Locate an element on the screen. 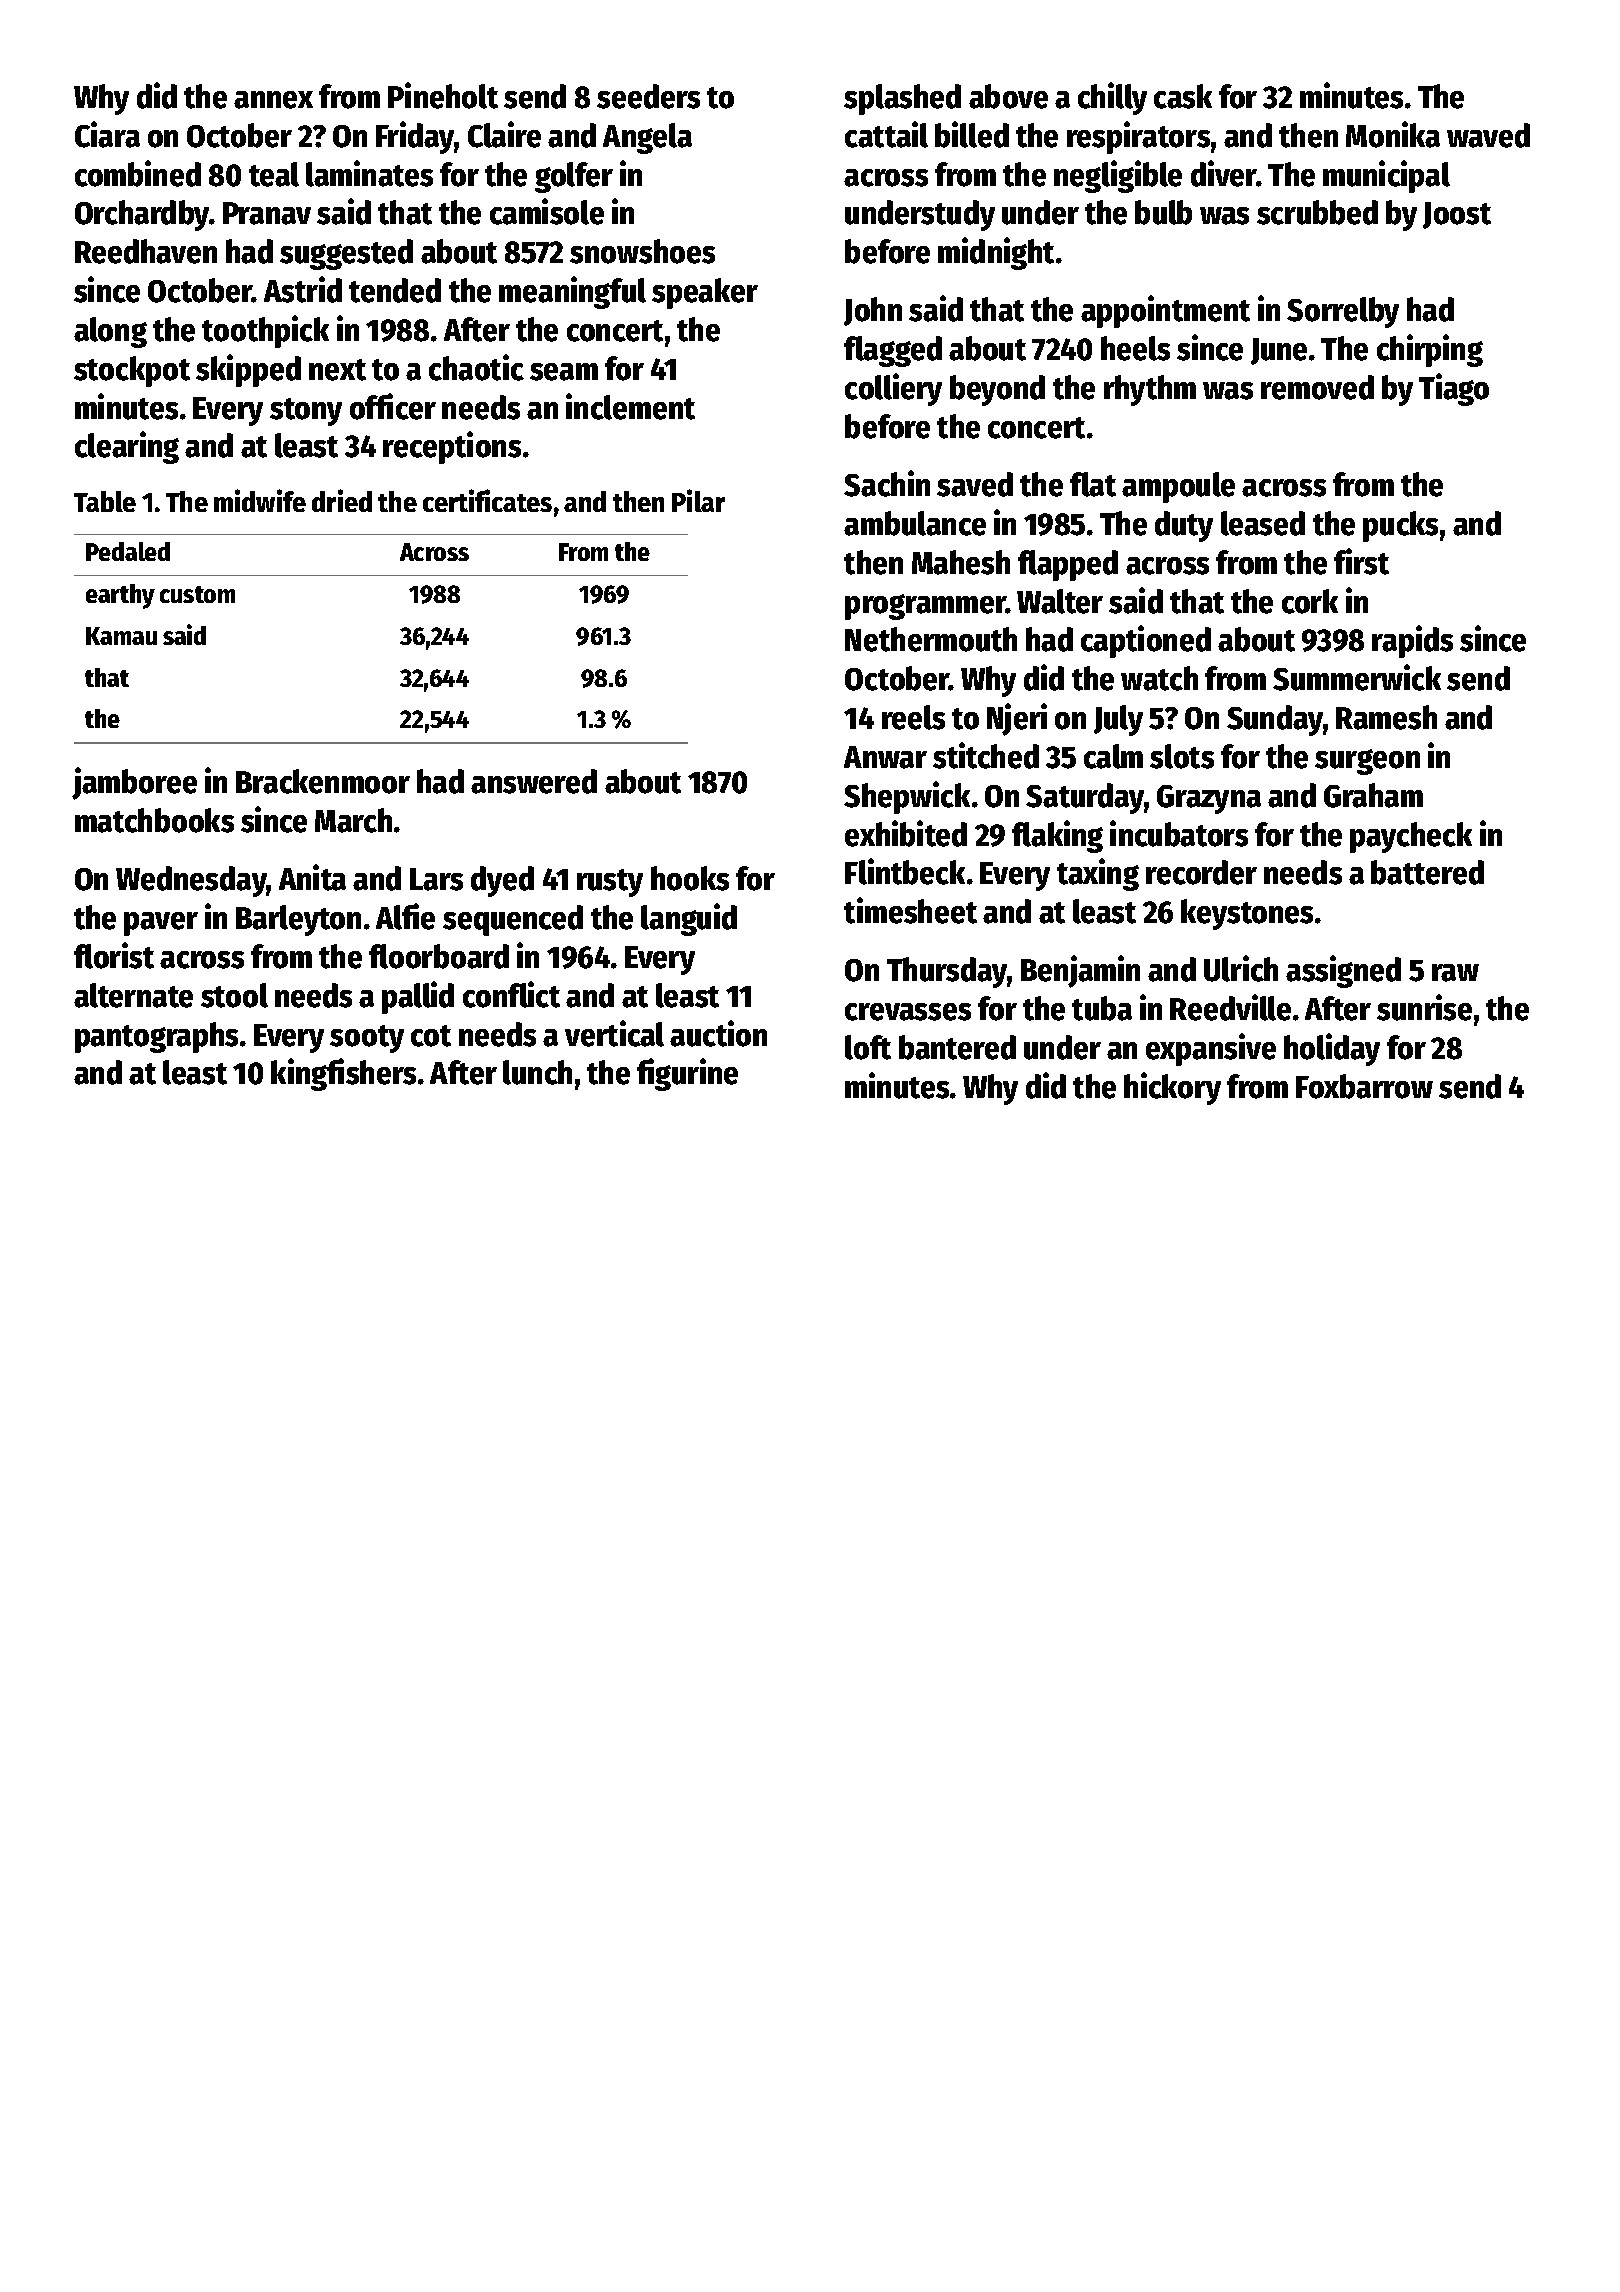 This screenshot has height=2292, width=1620. midnight is located at coordinates (996, 253).
